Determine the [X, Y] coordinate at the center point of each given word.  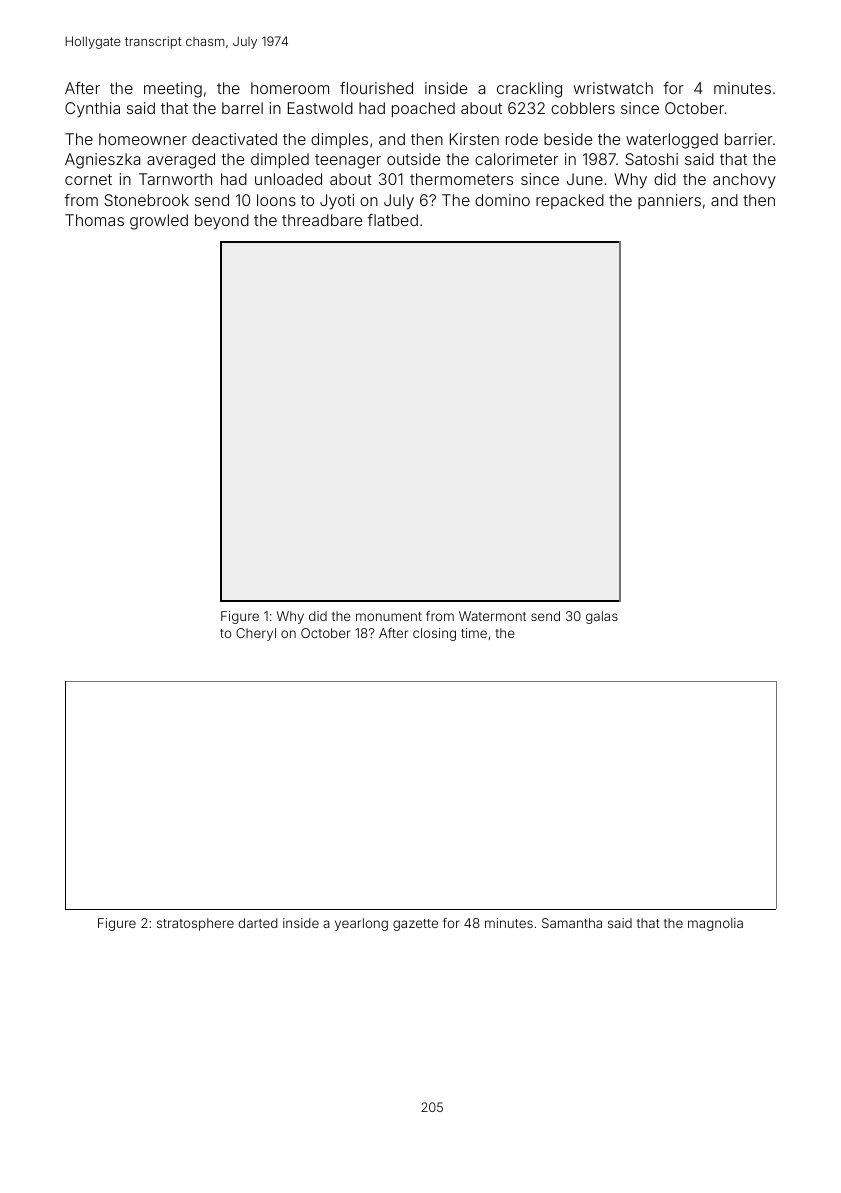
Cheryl [256, 634]
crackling [529, 90]
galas [602, 617]
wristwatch [613, 88]
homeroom [290, 88]
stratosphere [195, 924]
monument [389, 616]
